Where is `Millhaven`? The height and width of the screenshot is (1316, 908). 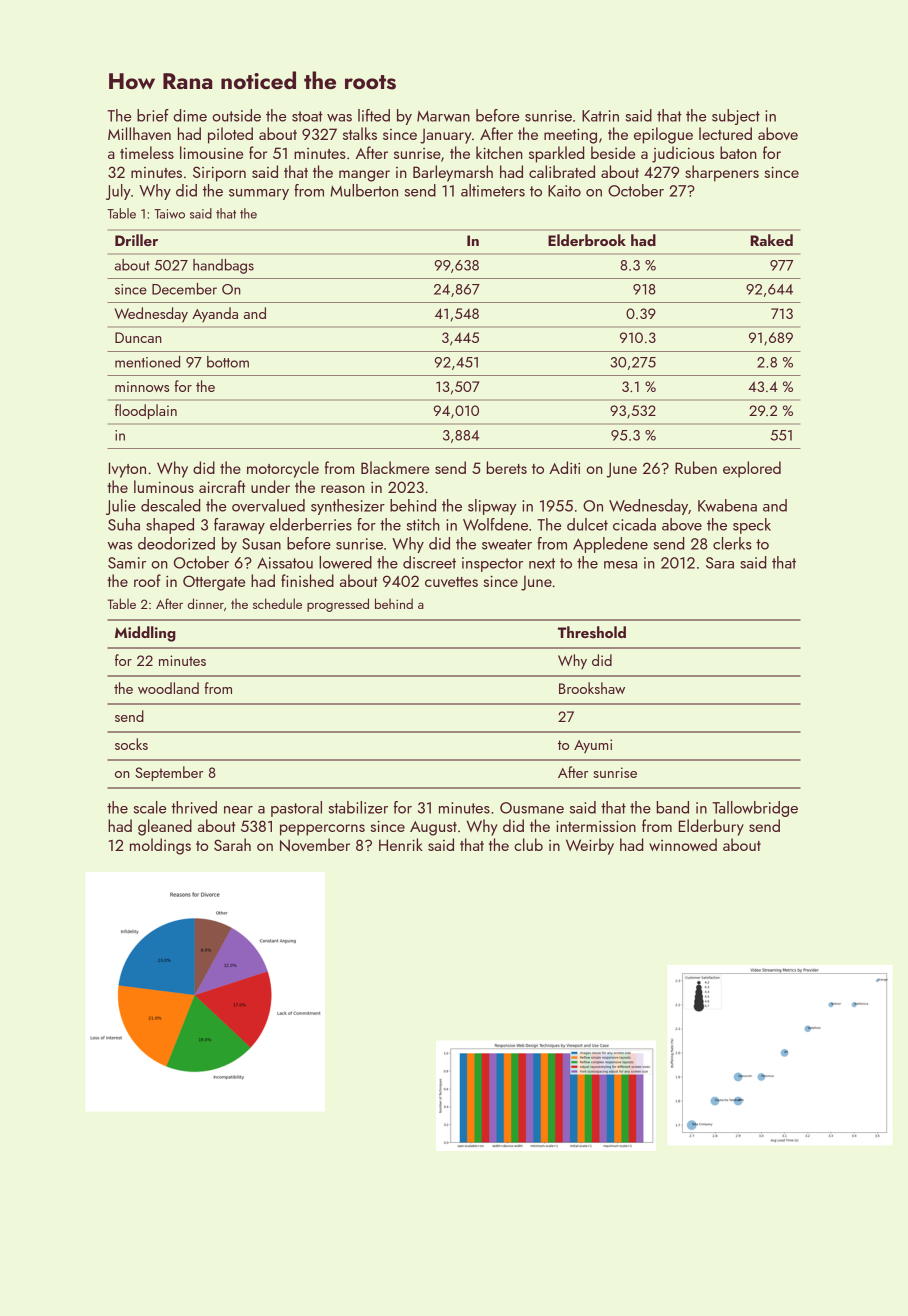 Millhaven is located at coordinates (139, 133).
